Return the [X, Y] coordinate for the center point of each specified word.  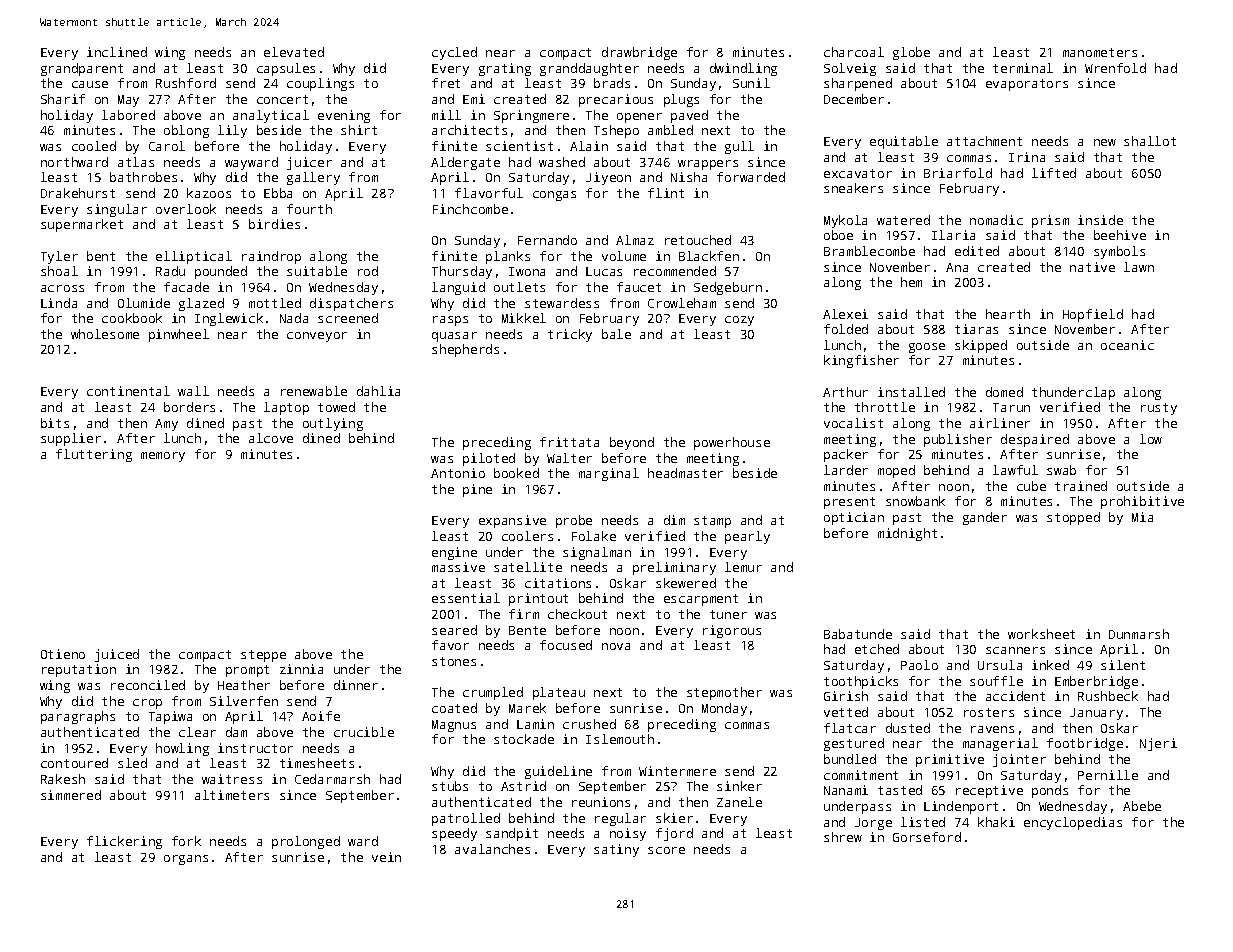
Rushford [186, 83]
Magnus [454, 726]
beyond [632, 443]
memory [163, 457]
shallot [1150, 141]
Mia [1142, 517]
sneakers [853, 188]
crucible [364, 732]
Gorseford [927, 837]
